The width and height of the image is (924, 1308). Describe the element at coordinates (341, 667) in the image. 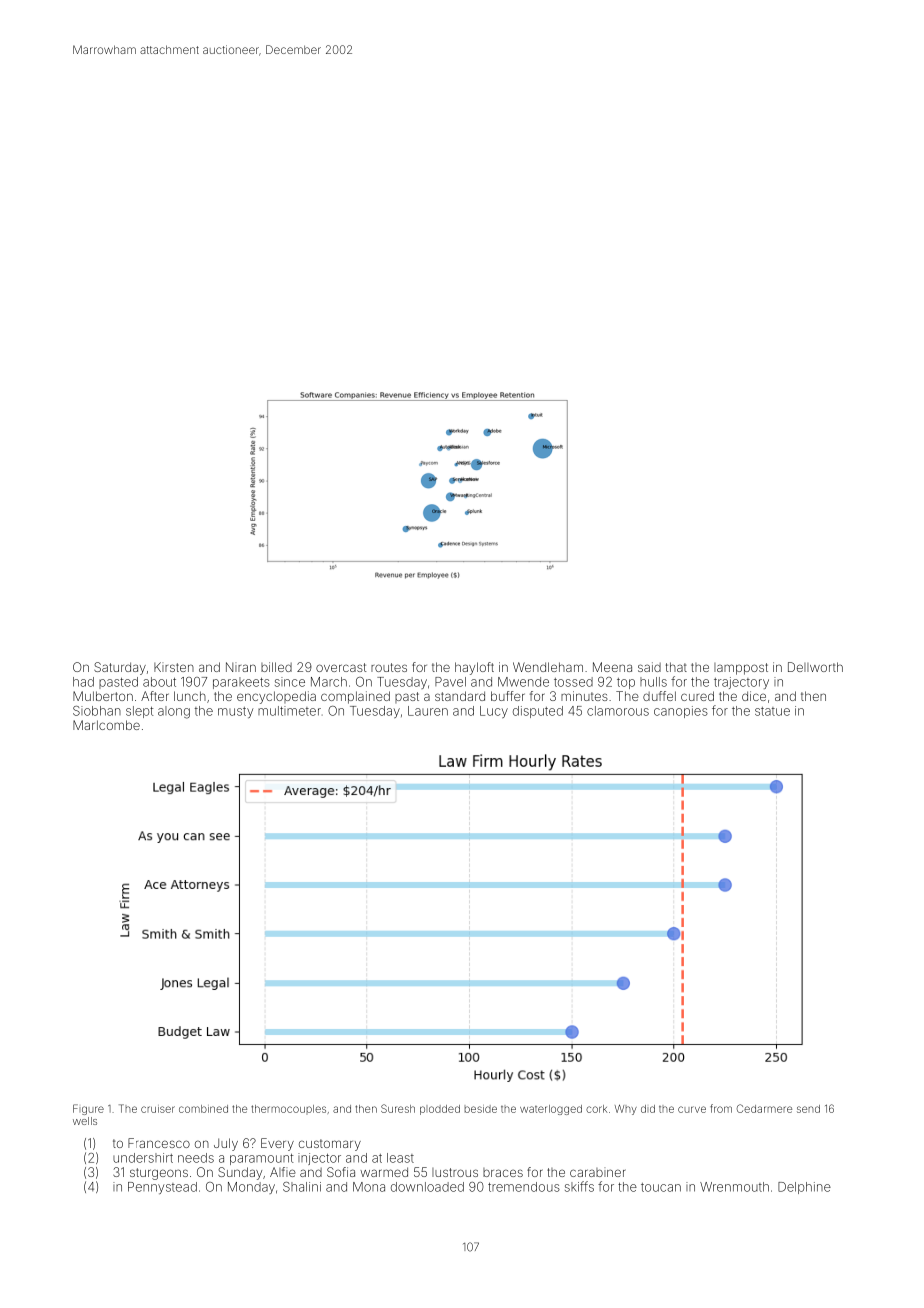

I see `overcast` at that location.
